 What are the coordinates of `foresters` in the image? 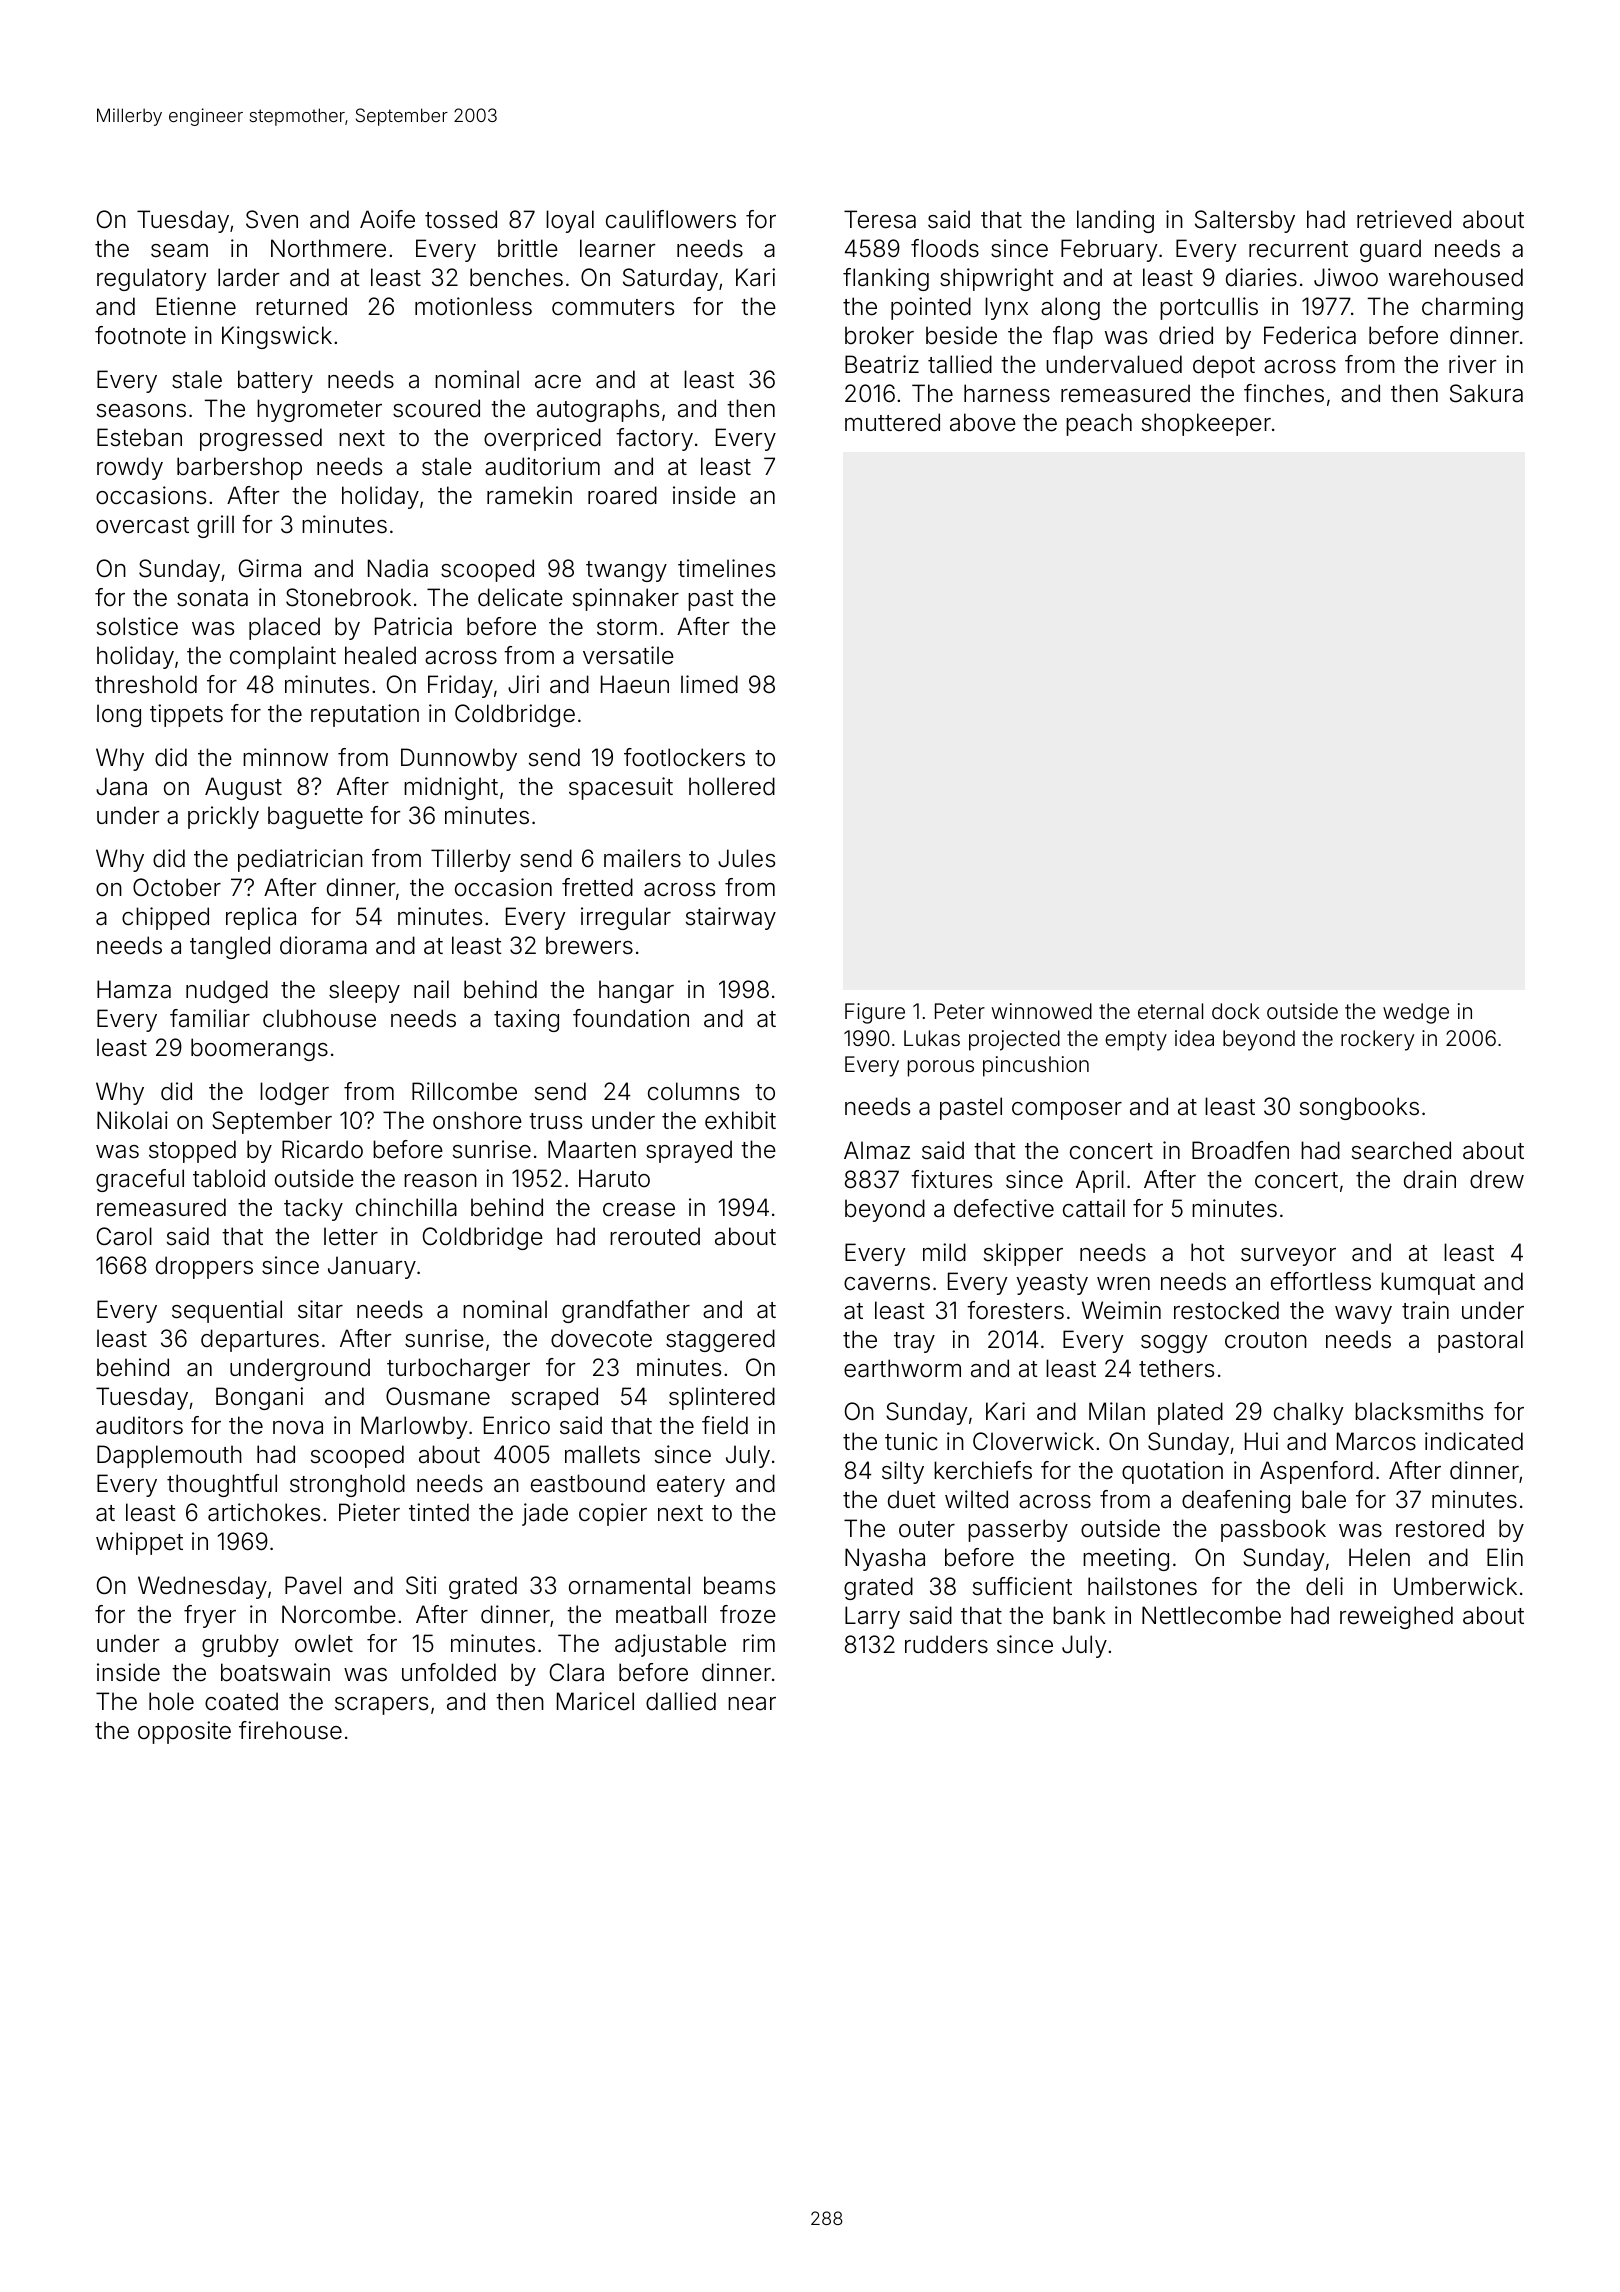 It's located at (1015, 1310).
